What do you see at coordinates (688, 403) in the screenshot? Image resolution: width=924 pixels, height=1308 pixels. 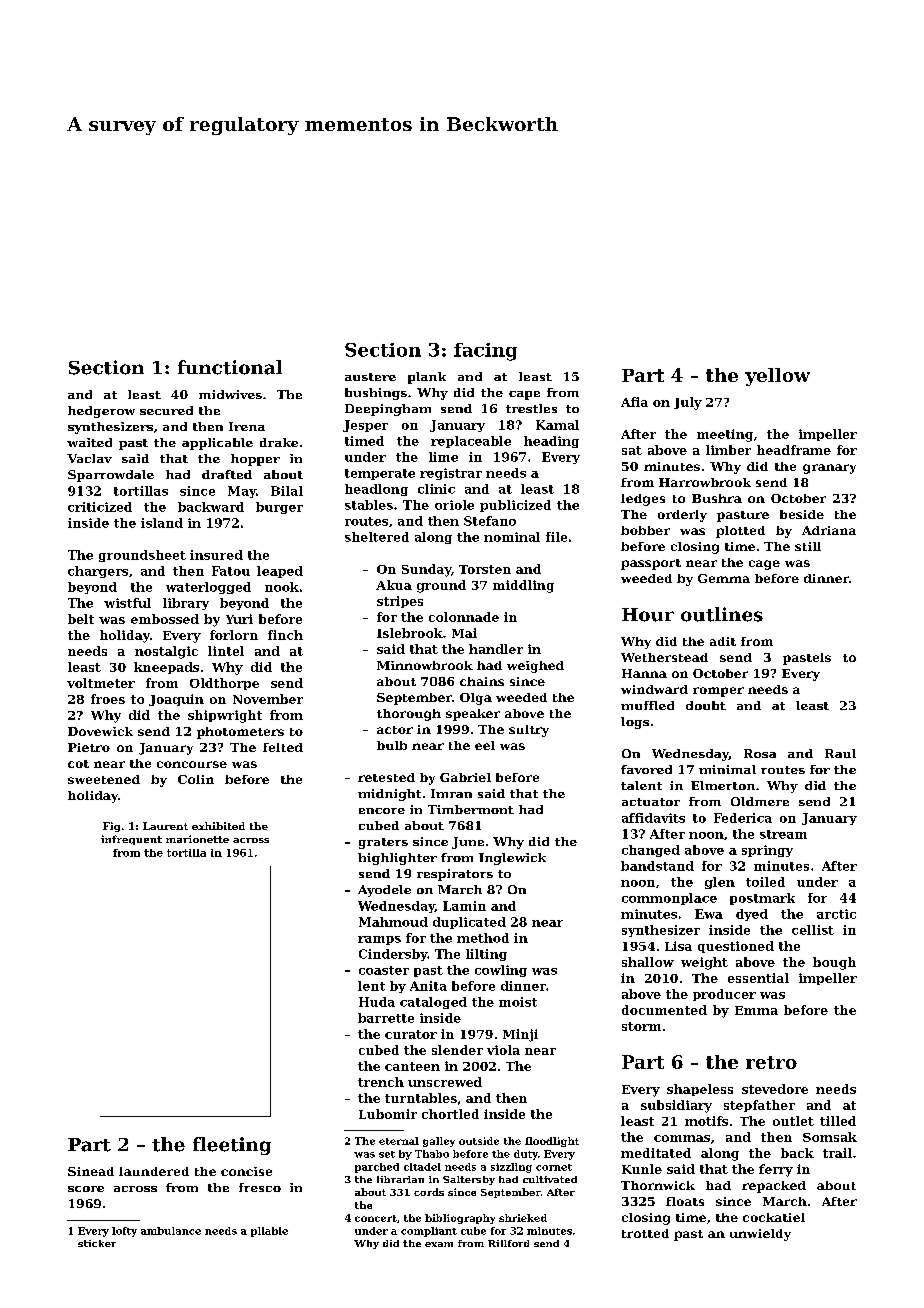 I see `July` at bounding box center [688, 403].
